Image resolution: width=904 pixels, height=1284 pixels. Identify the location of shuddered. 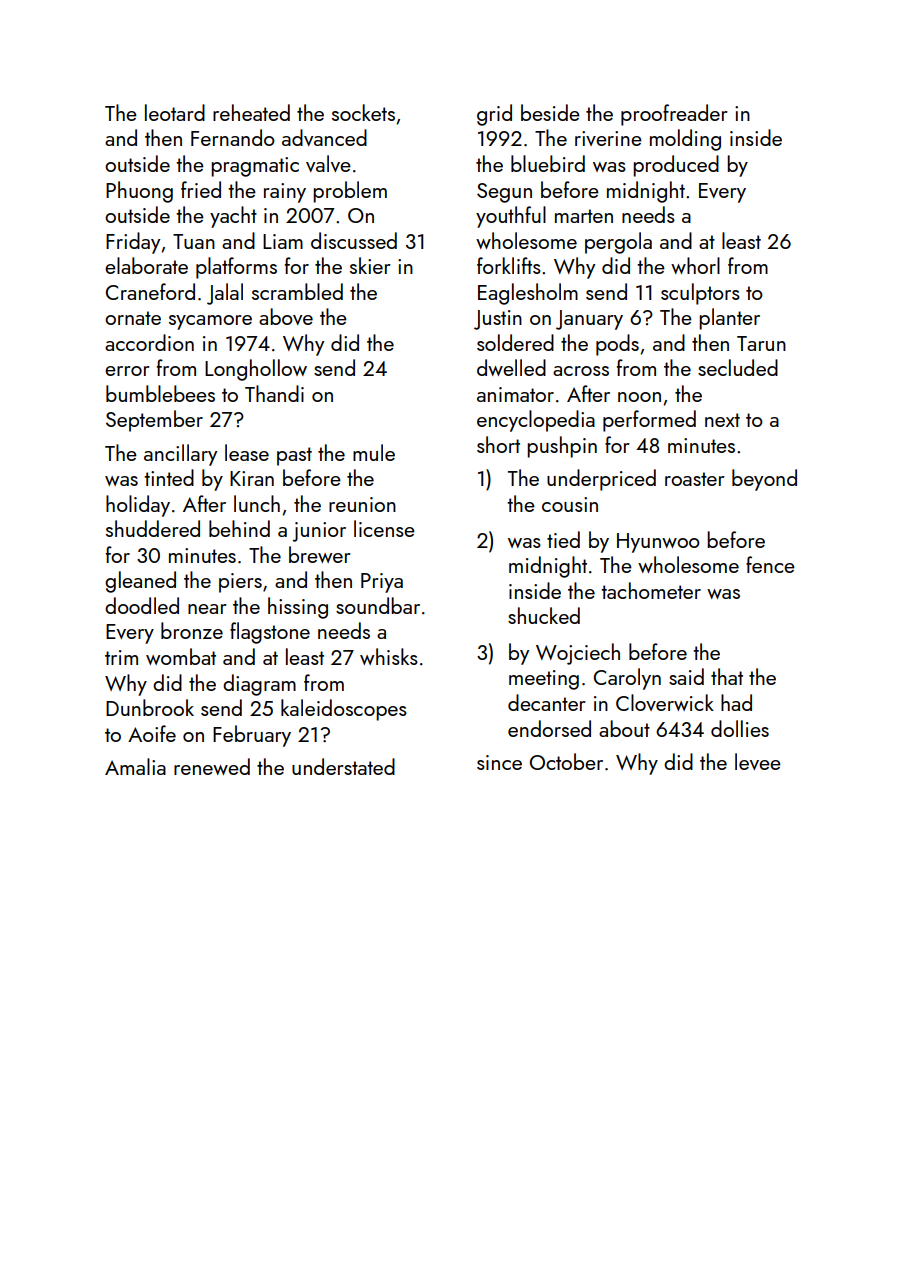
(153, 528).
